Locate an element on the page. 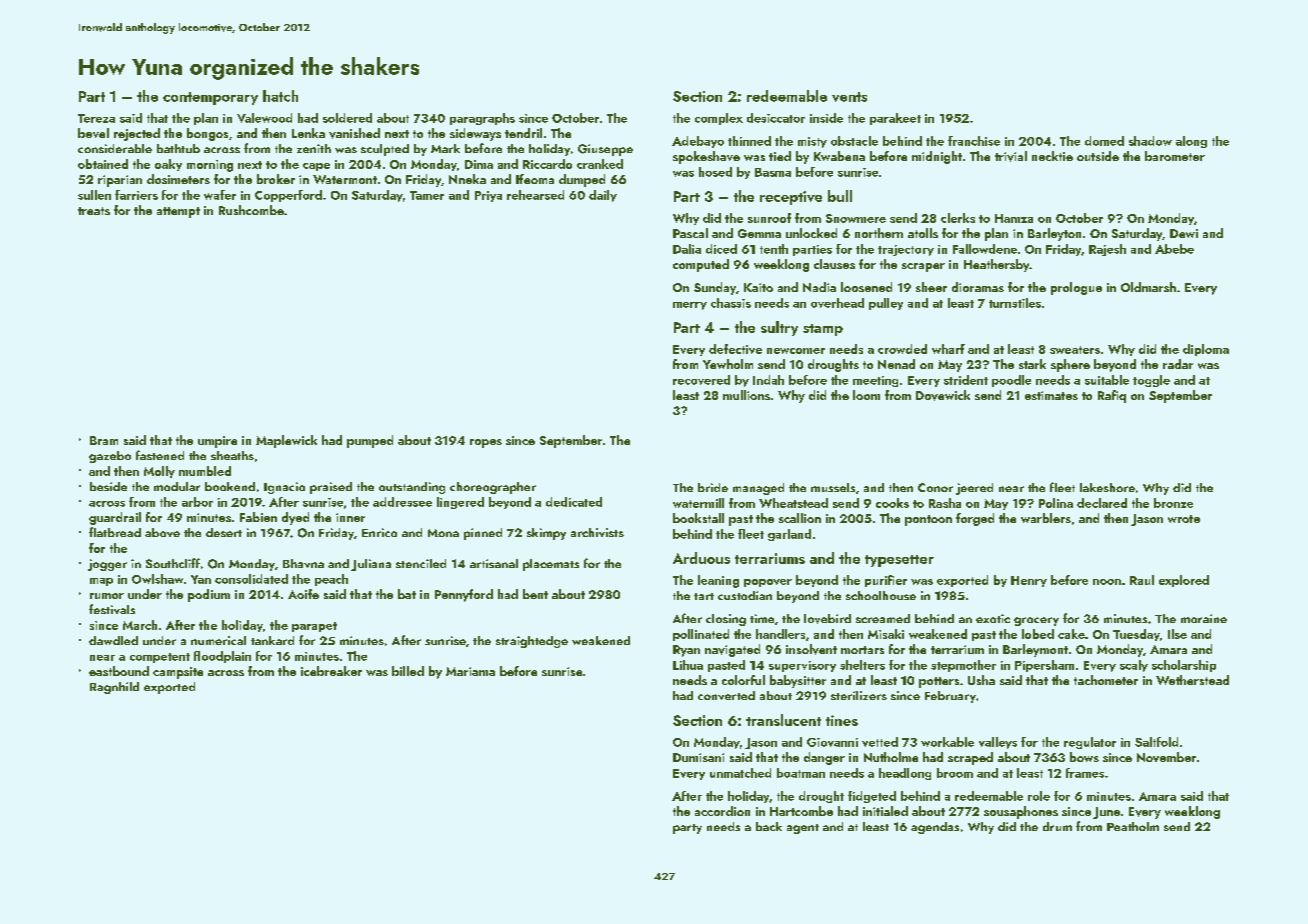 Image resolution: width=1308 pixels, height=924 pixels. bongos is located at coordinates (207, 134).
